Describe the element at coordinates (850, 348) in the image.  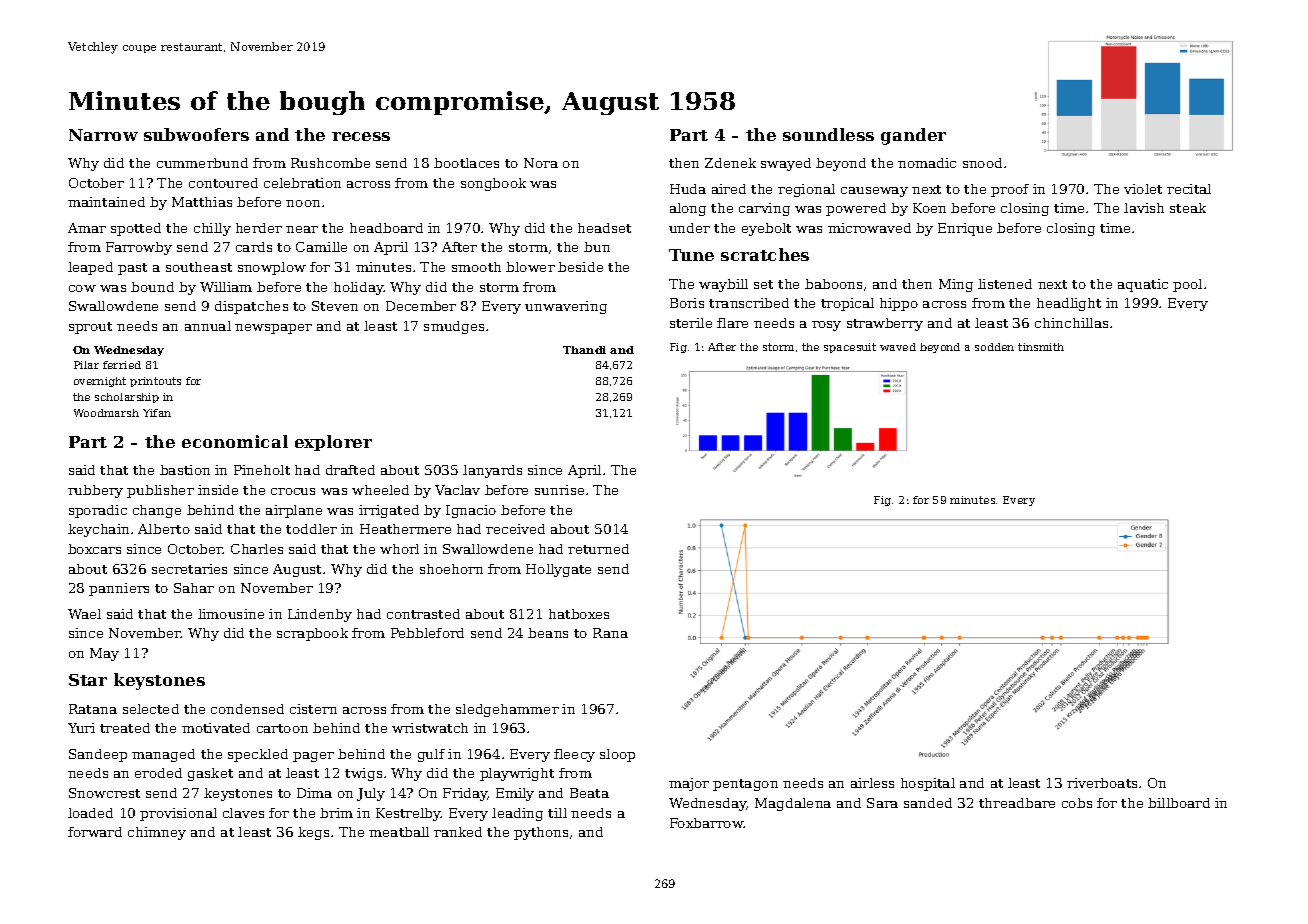
I see `spacesuit` at that location.
